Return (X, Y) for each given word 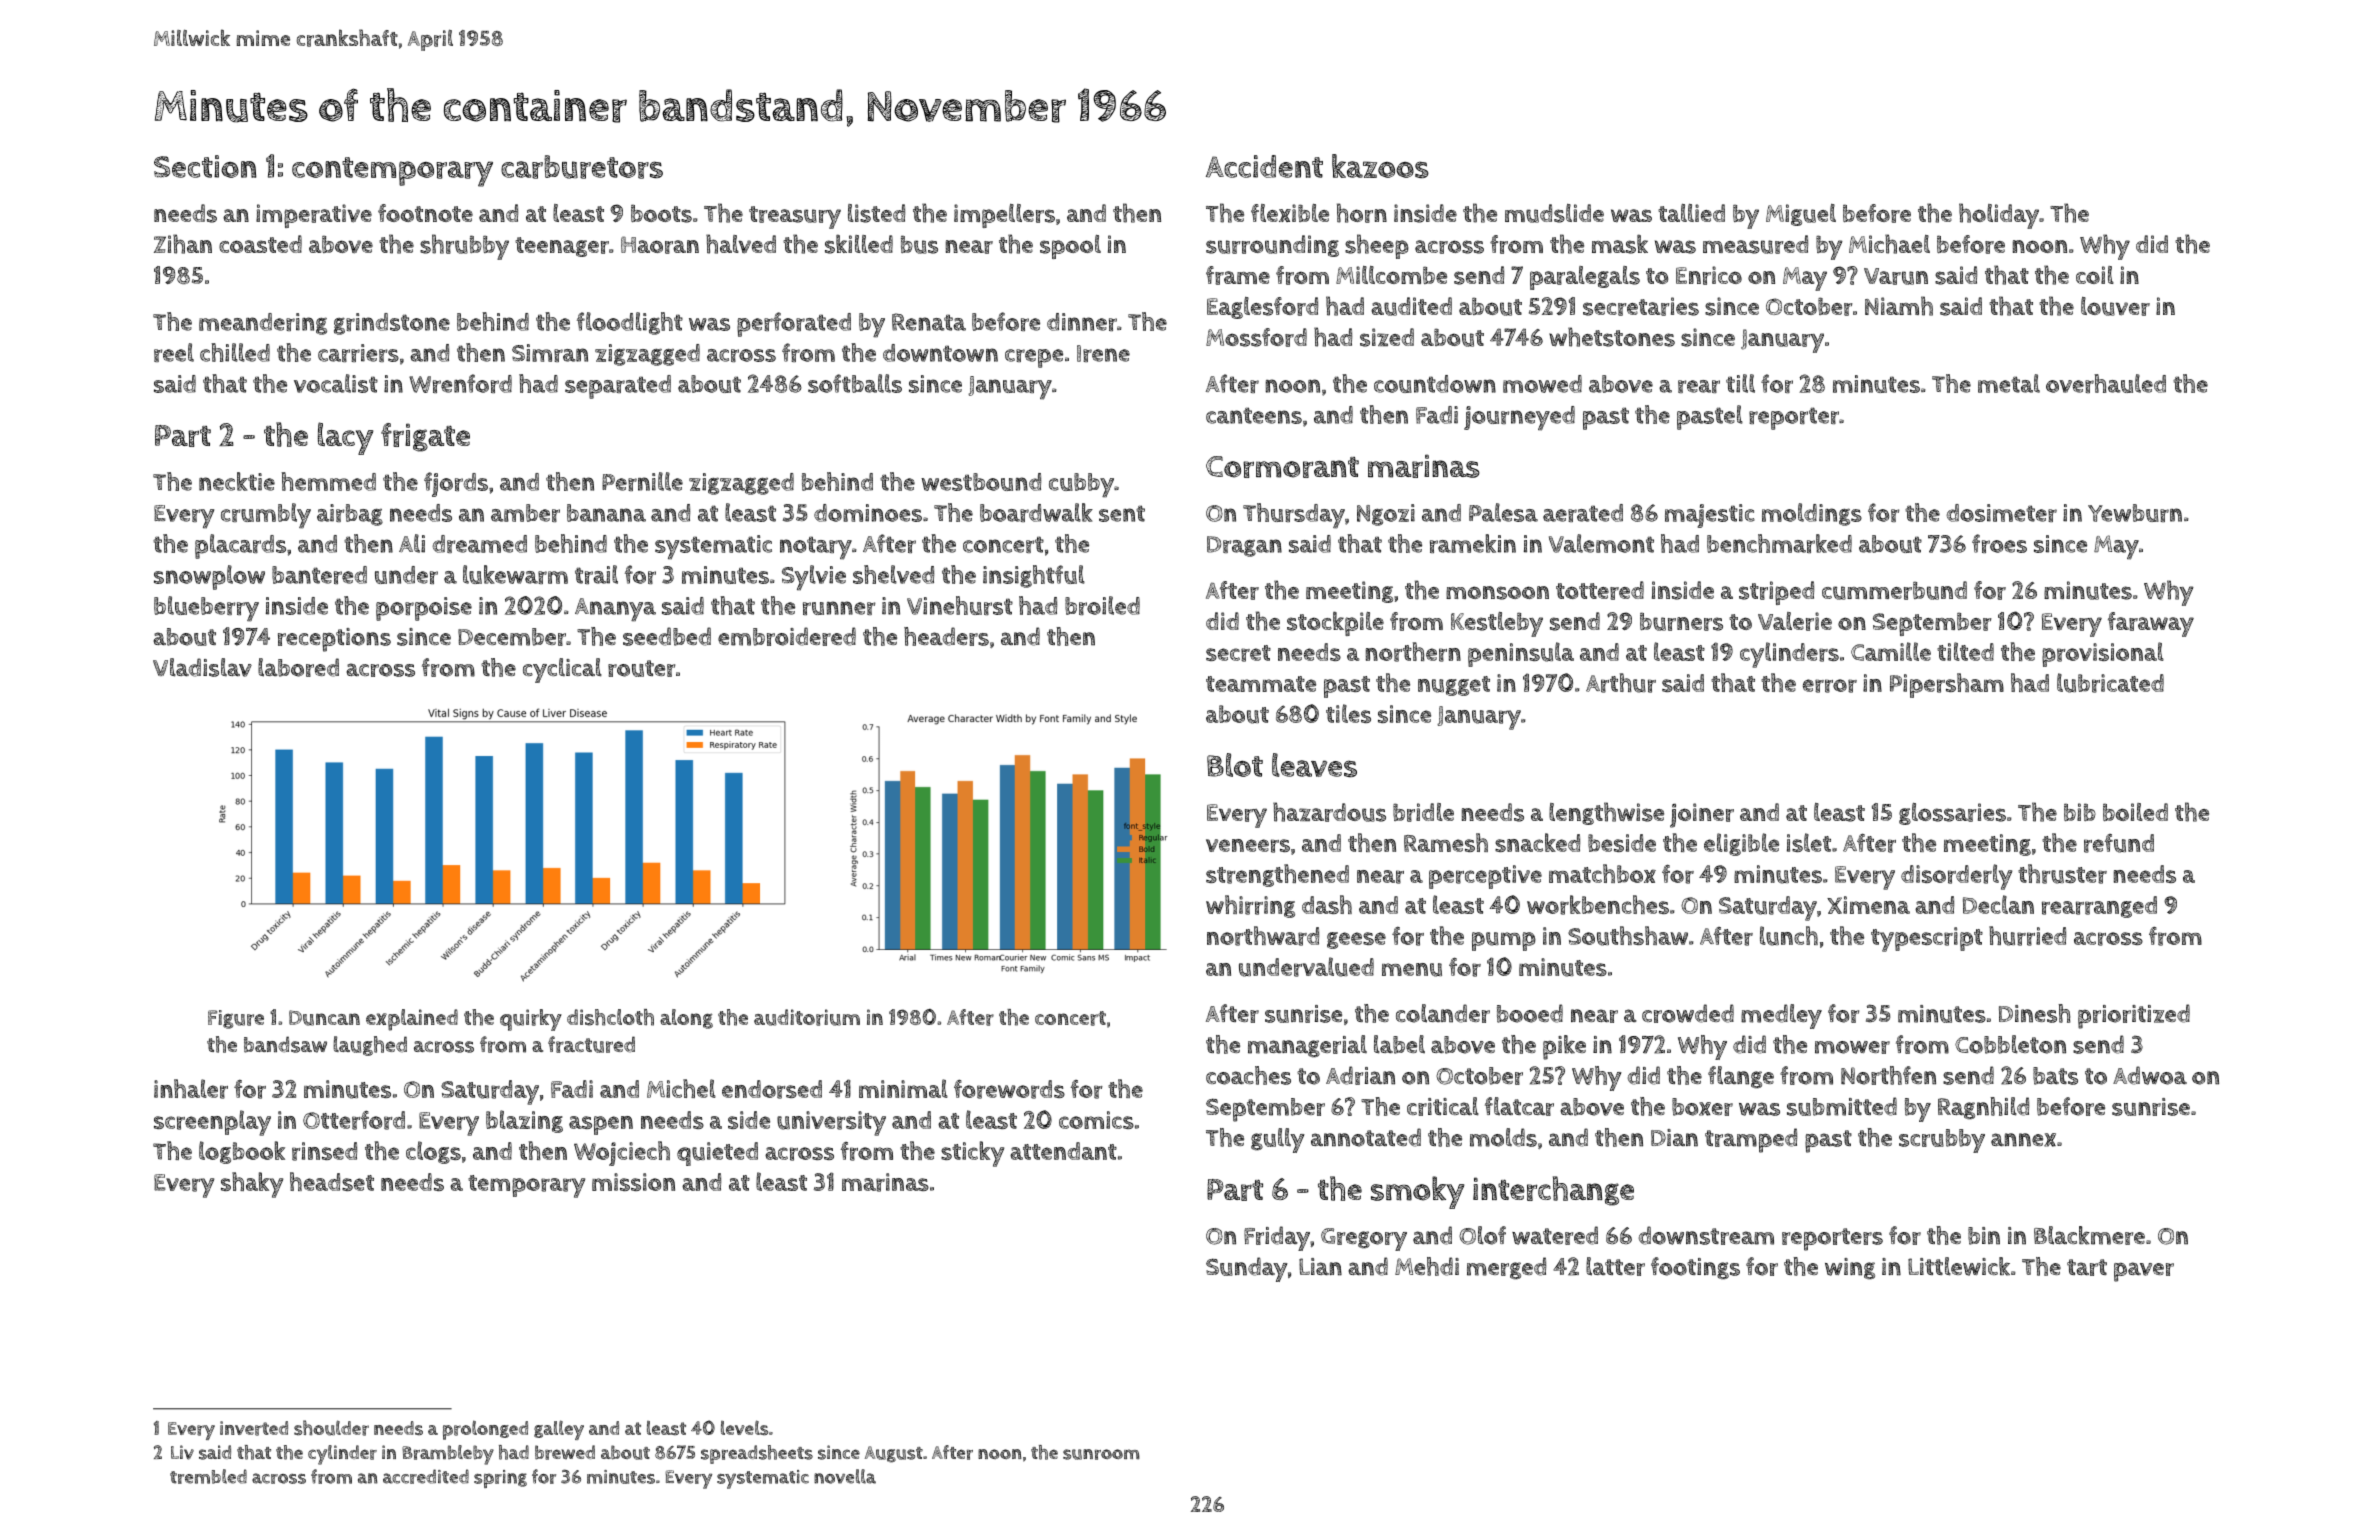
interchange (1553, 1191)
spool (1070, 247)
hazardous (1329, 812)
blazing (524, 1121)
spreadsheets (757, 1454)
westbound (981, 482)
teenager (562, 247)
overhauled (2106, 383)
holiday (1999, 216)
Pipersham (1947, 685)
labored (298, 667)
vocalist (336, 383)
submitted (1842, 1106)
